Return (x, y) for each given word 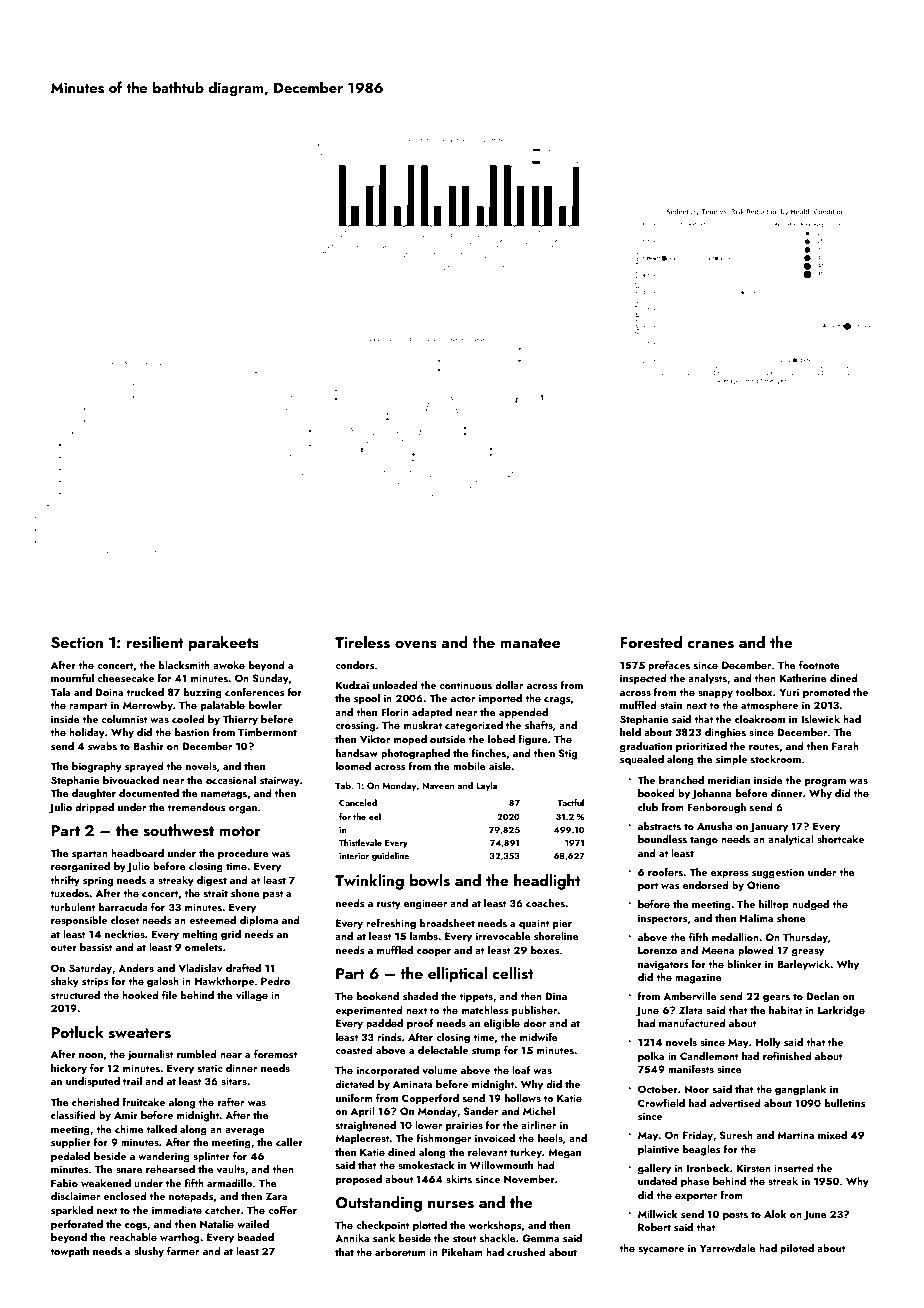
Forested (651, 642)
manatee (530, 643)
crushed (526, 1252)
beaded (255, 1237)
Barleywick (804, 965)
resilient (155, 642)
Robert (654, 1227)
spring (98, 881)
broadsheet (447, 923)
